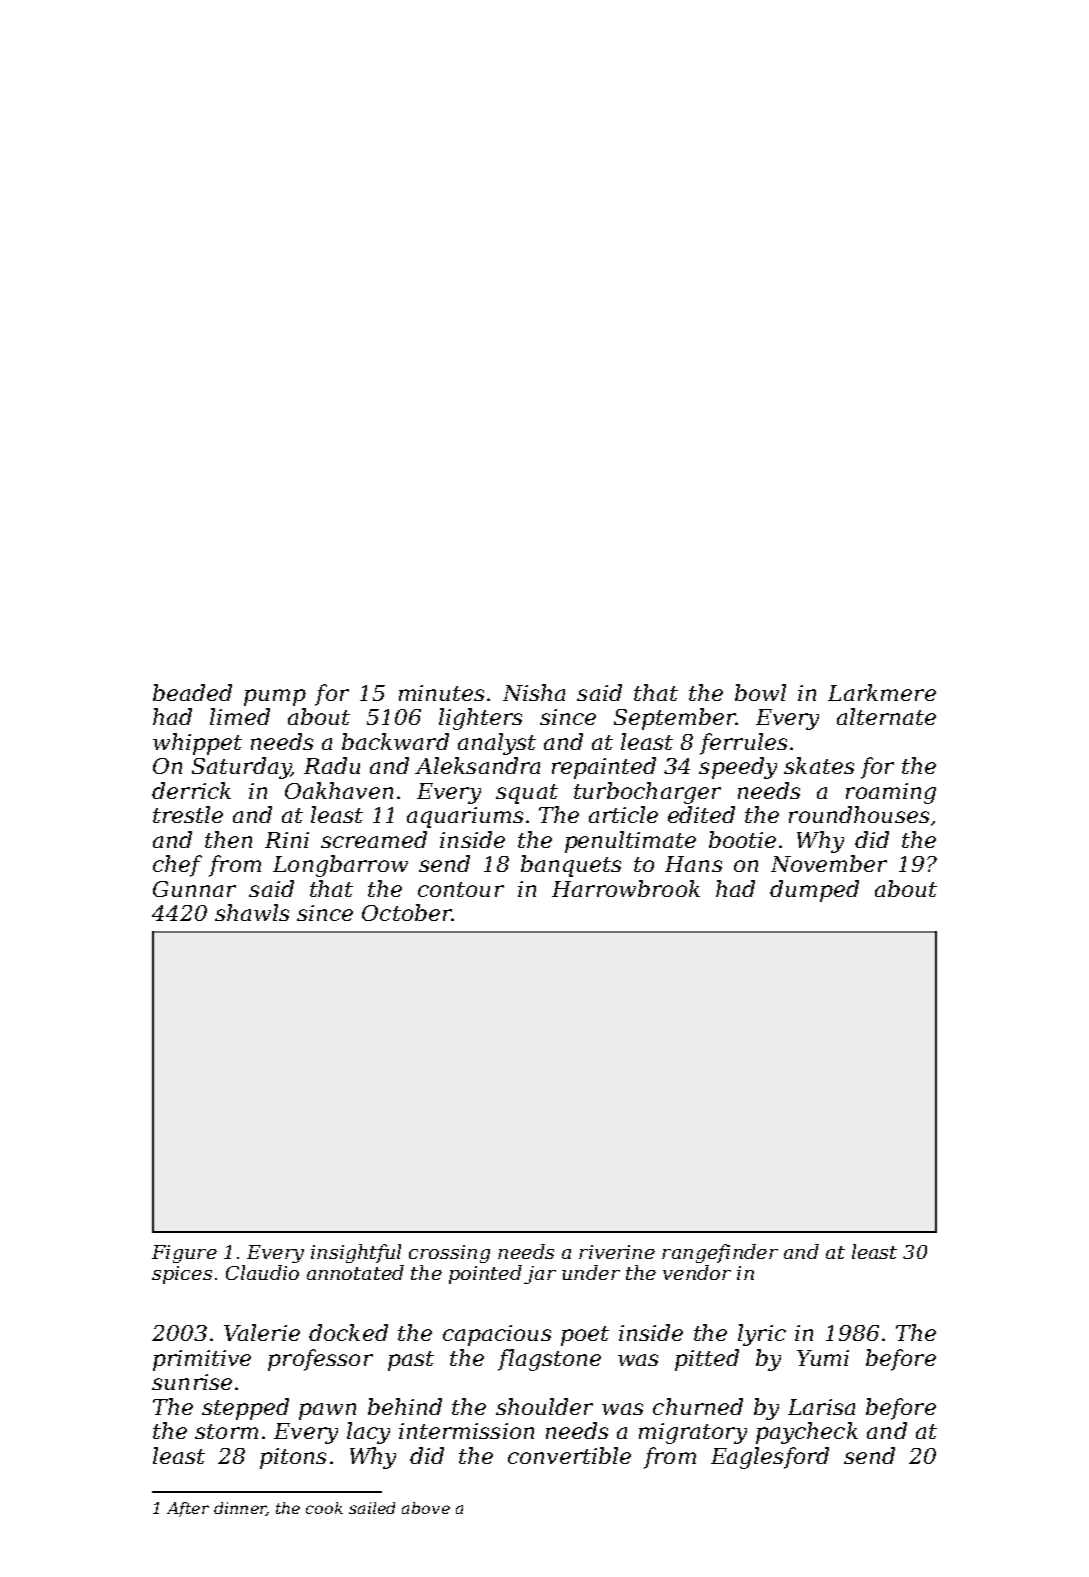 The width and height of the screenshot is (1089, 1577). Describe the element at coordinates (441, 693) in the screenshot. I see `minutes` at that location.
